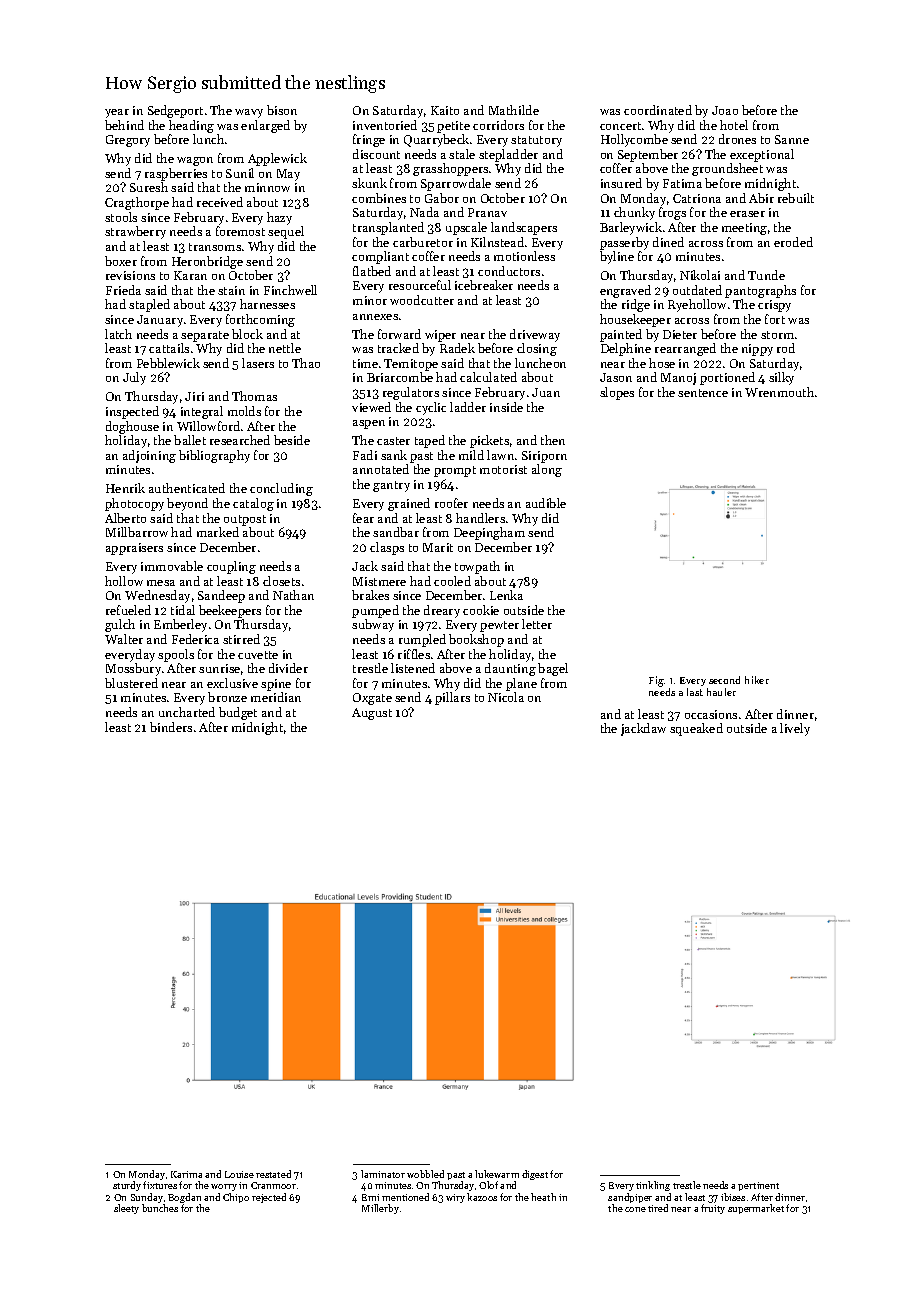  Describe the element at coordinates (514, 110) in the document. I see `Mathilde` at that location.
